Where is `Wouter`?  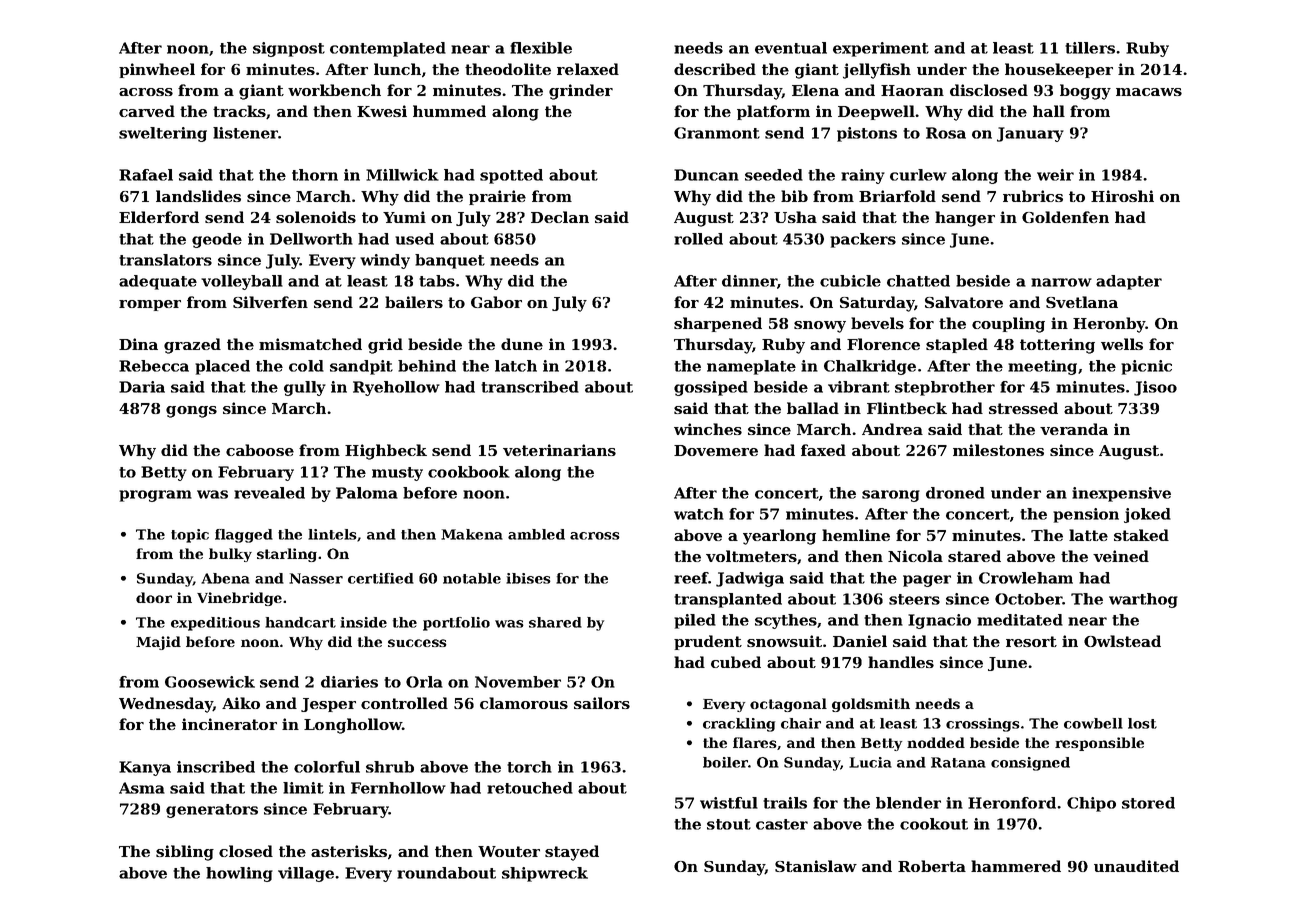 Wouter is located at coordinates (509, 851).
